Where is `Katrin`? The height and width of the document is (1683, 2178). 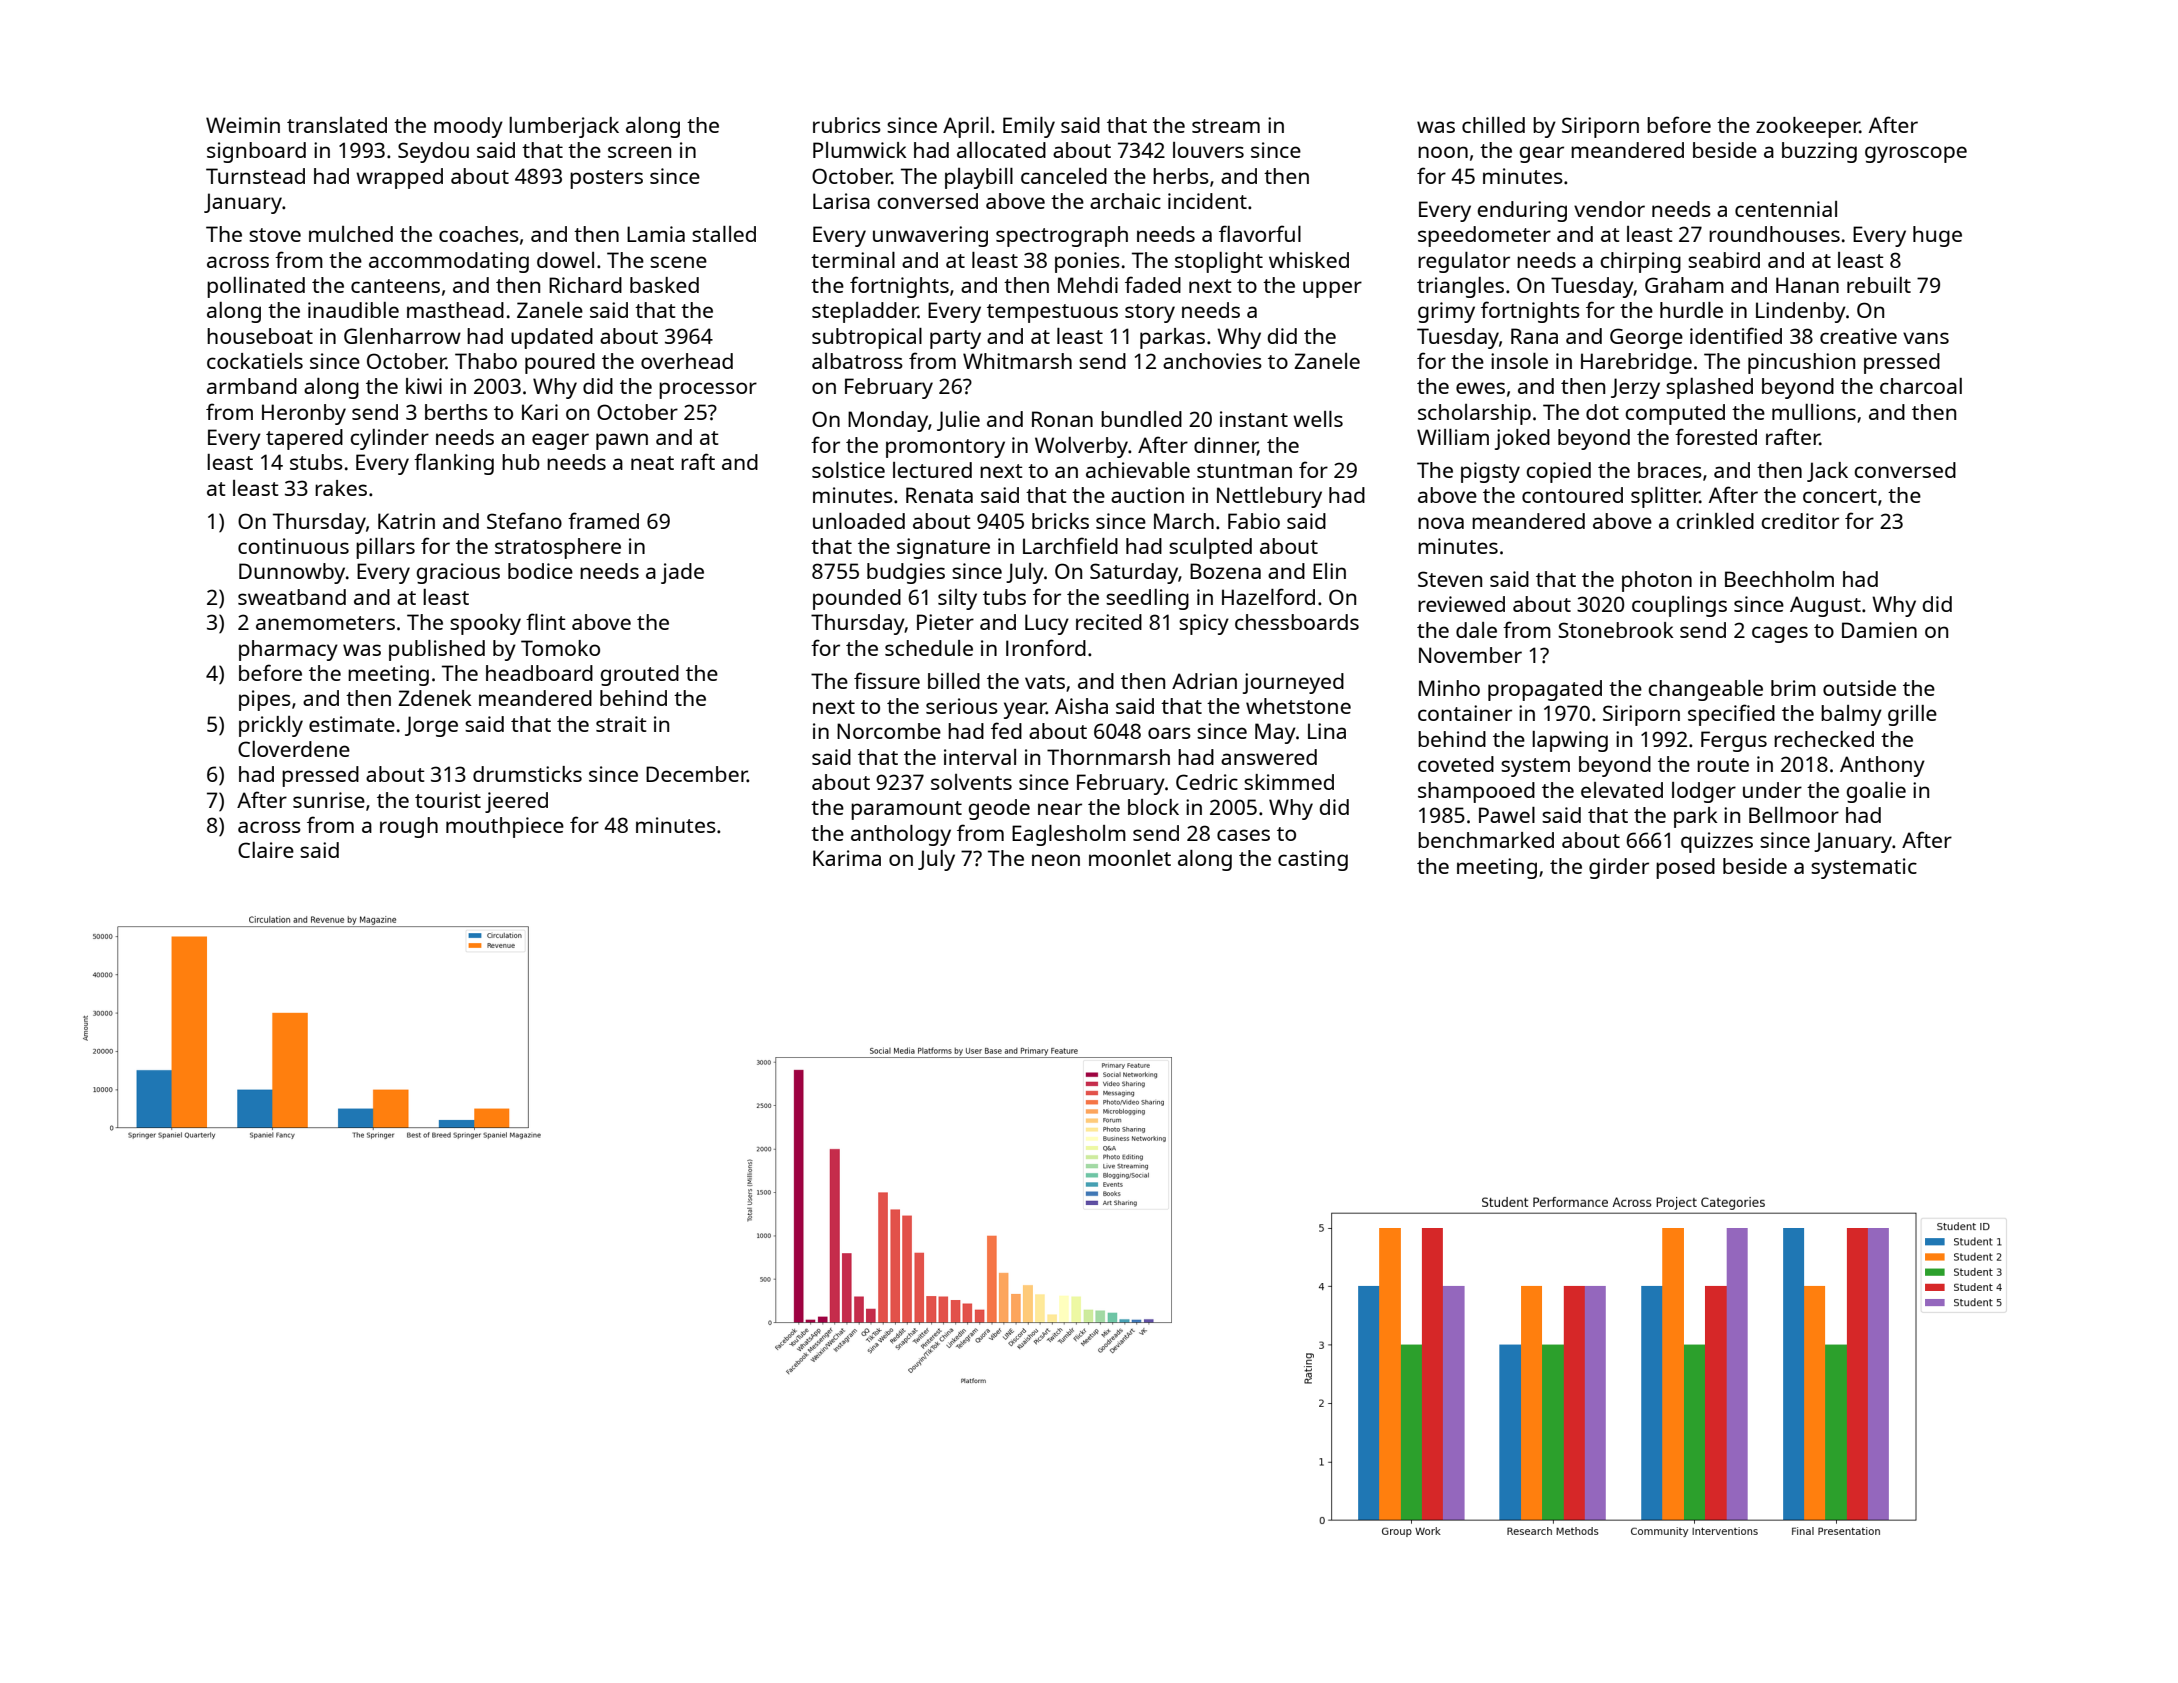
Katrin is located at coordinates (406, 521).
